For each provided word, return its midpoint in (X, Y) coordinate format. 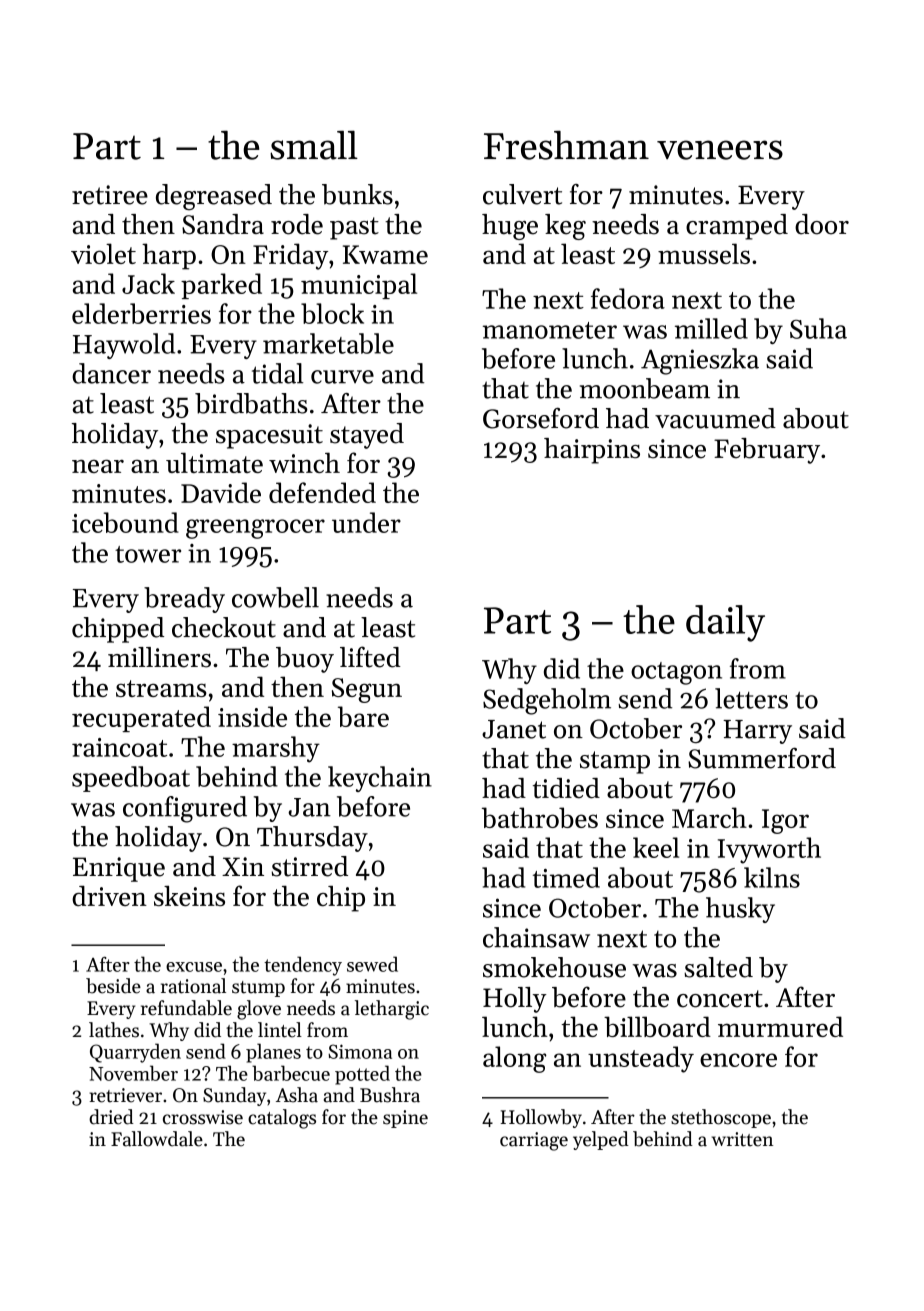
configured (185, 809)
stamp (615, 762)
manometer (550, 330)
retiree (110, 195)
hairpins (592, 451)
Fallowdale (157, 1139)
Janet (514, 729)
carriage (534, 1141)
